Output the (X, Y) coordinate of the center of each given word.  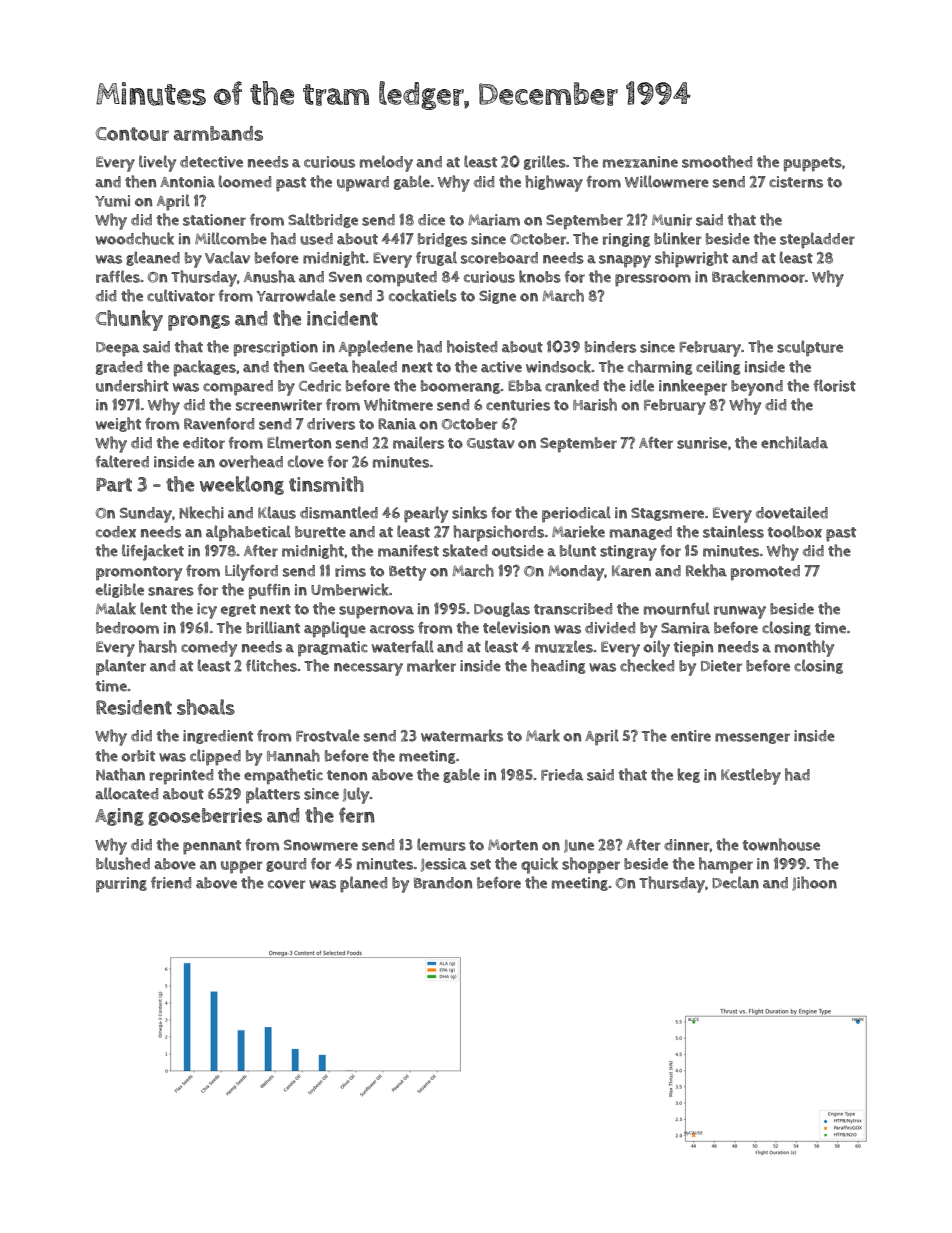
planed (363, 884)
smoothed (717, 161)
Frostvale (328, 735)
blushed (123, 863)
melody (386, 163)
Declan (735, 882)
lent (153, 608)
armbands (218, 133)
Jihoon (814, 883)
